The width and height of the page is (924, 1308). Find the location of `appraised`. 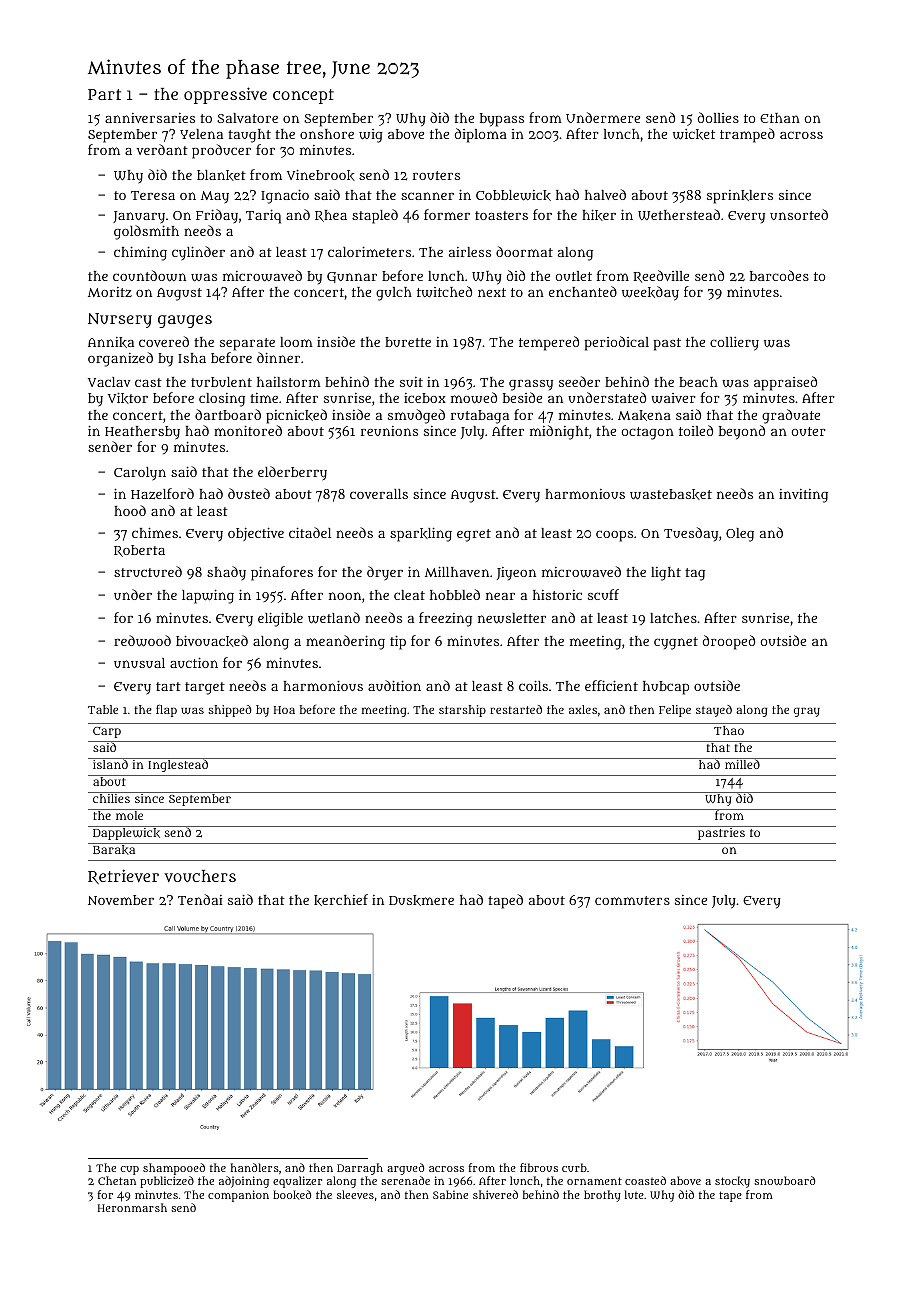

appraised is located at coordinates (785, 383).
